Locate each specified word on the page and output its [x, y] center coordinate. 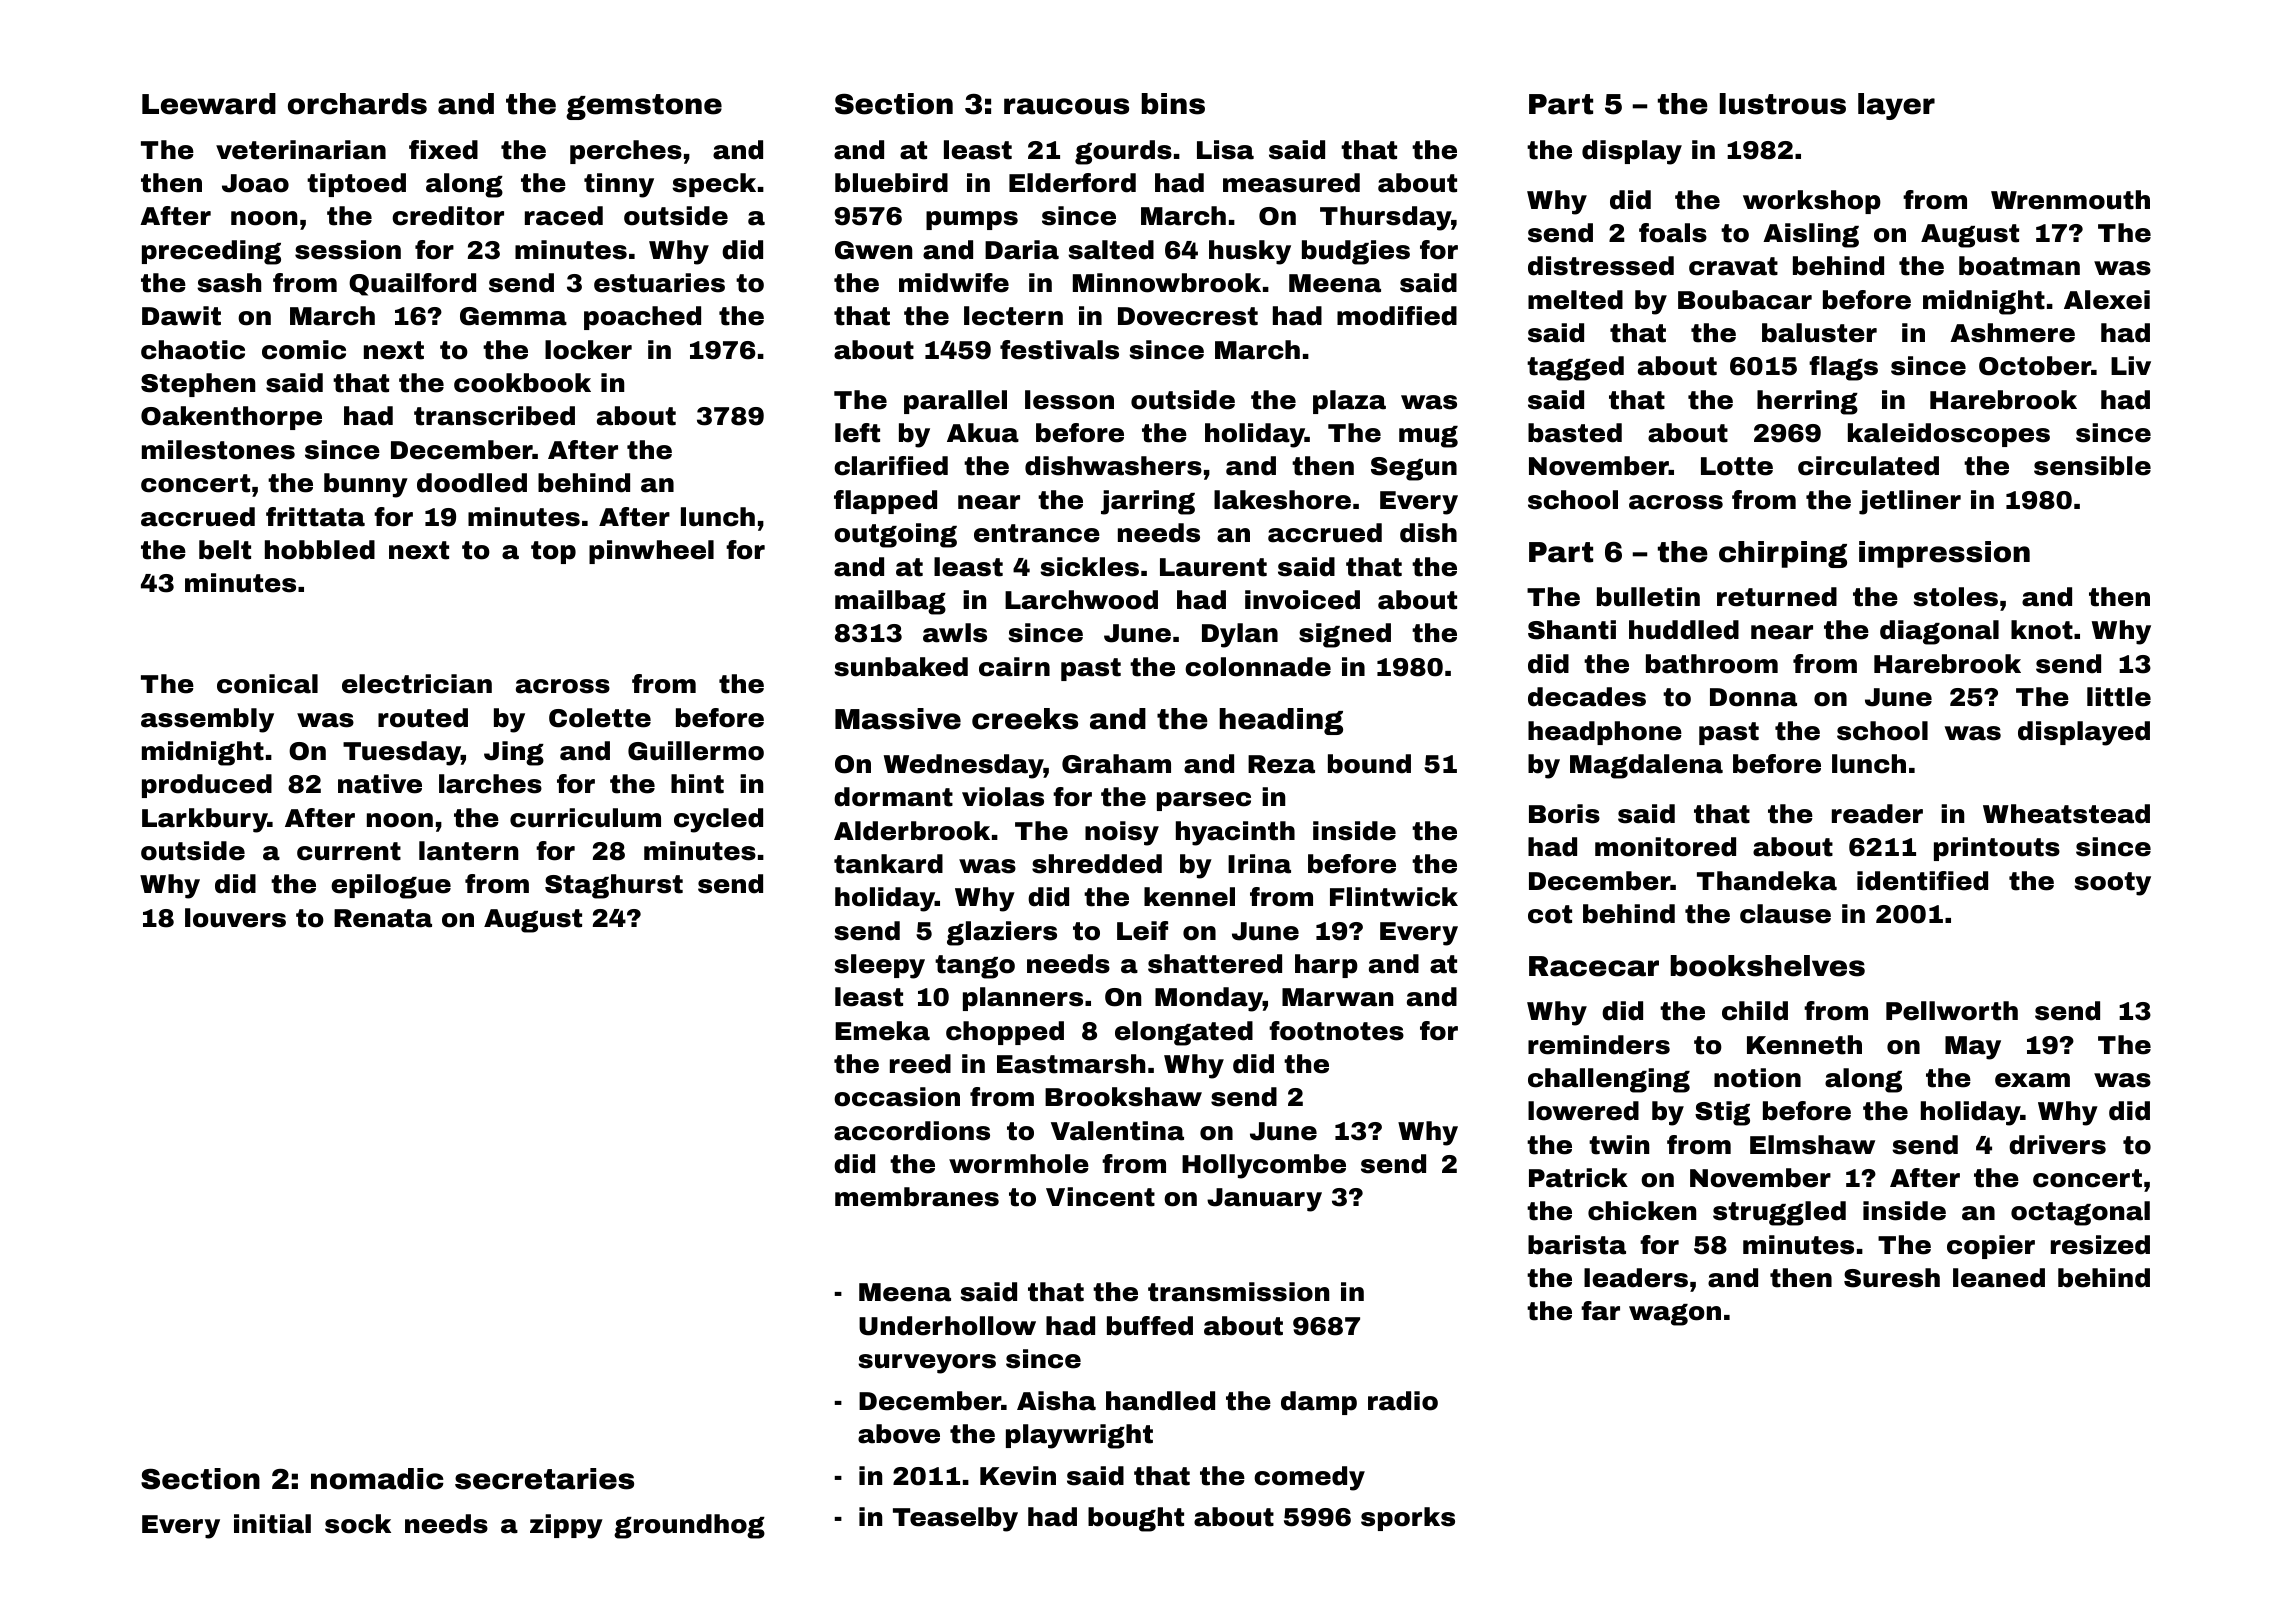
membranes [917, 1197]
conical [267, 684]
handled [1160, 1401]
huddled [1684, 630]
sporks [1408, 1519]
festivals [1059, 350]
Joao [255, 183]
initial [272, 1524]
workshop [1812, 202]
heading [1281, 721]
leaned [1999, 1278]
